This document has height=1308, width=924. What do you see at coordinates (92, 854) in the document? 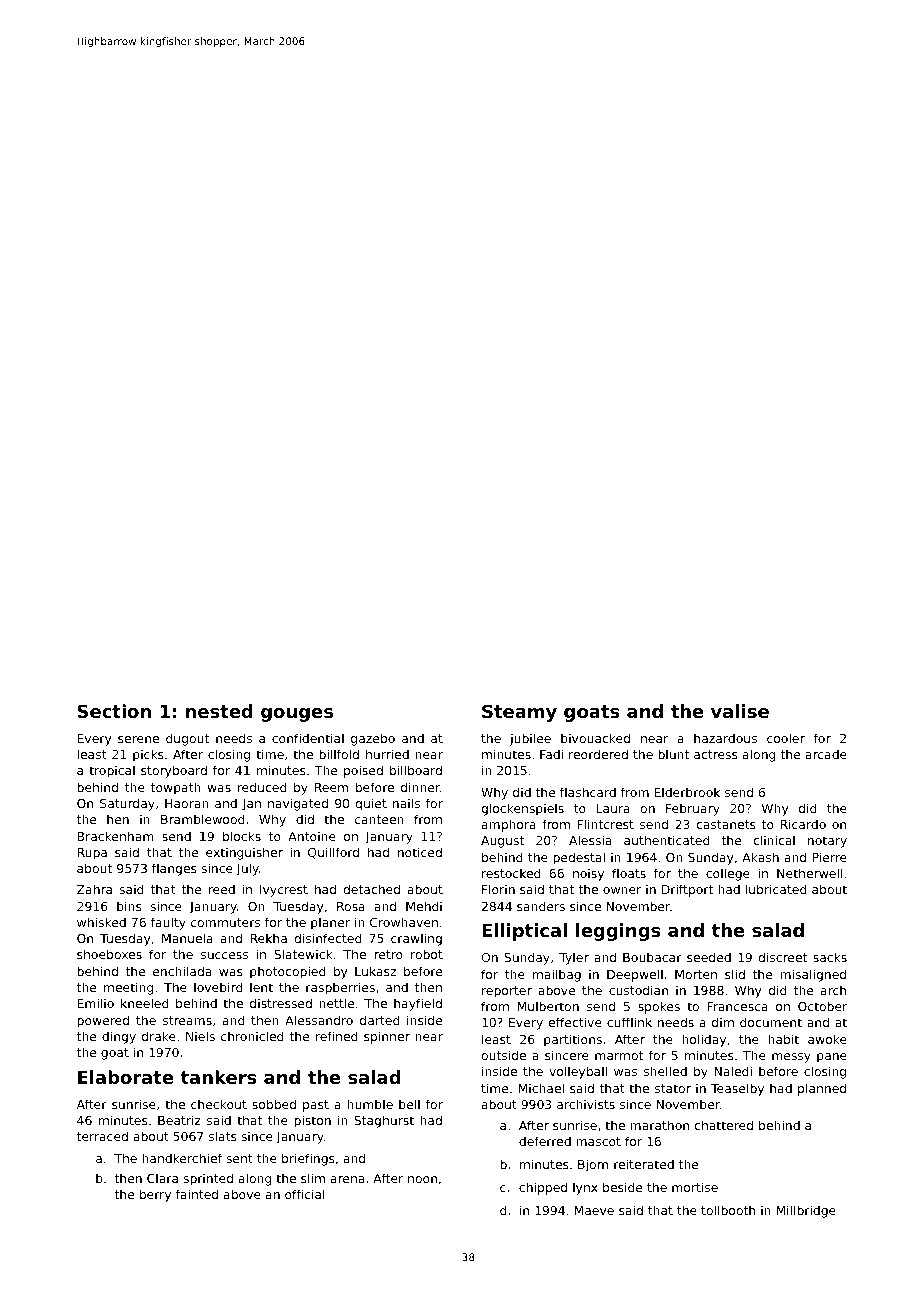
I see `Rupa` at bounding box center [92, 854].
